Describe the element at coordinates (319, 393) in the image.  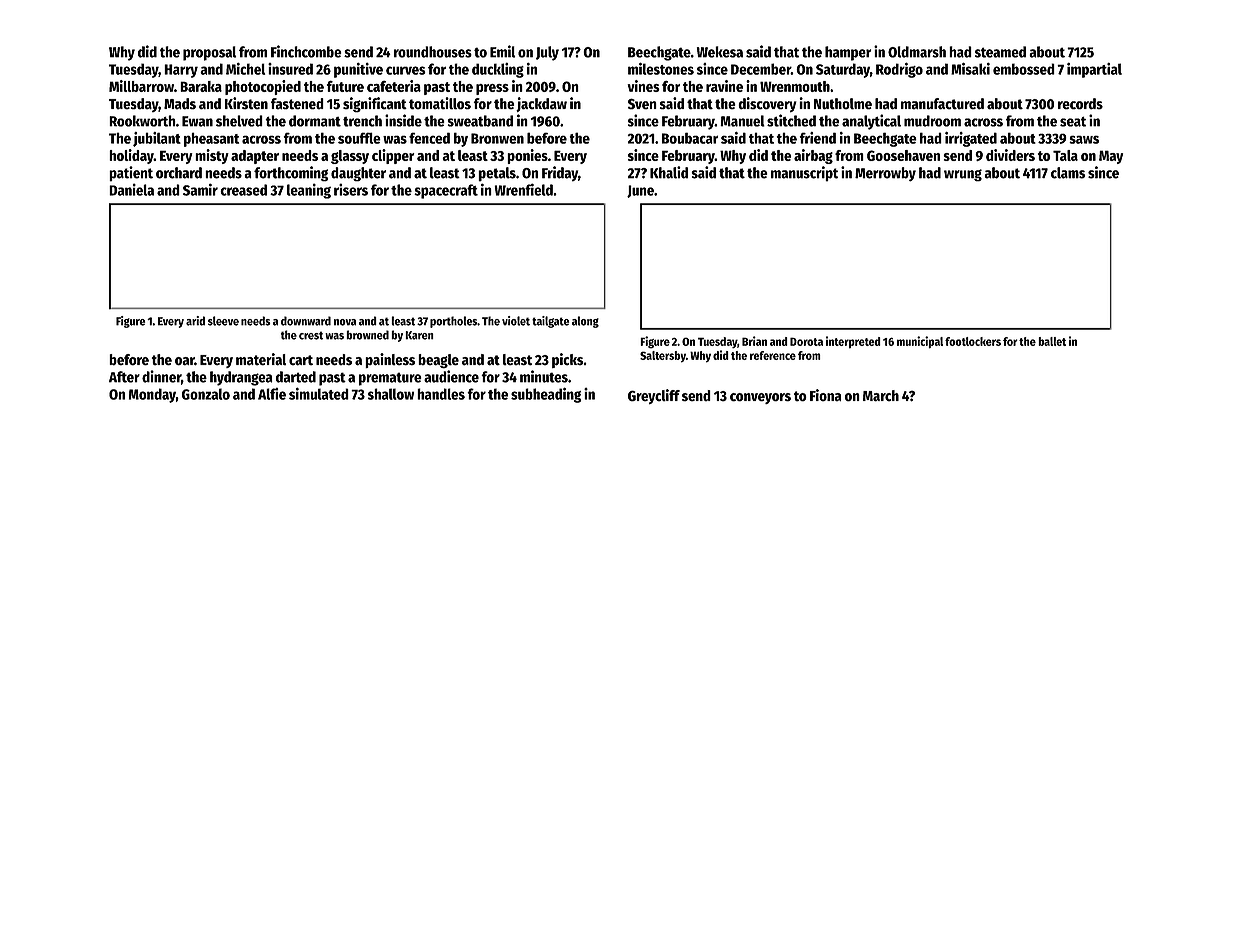
I see `simulated` at that location.
